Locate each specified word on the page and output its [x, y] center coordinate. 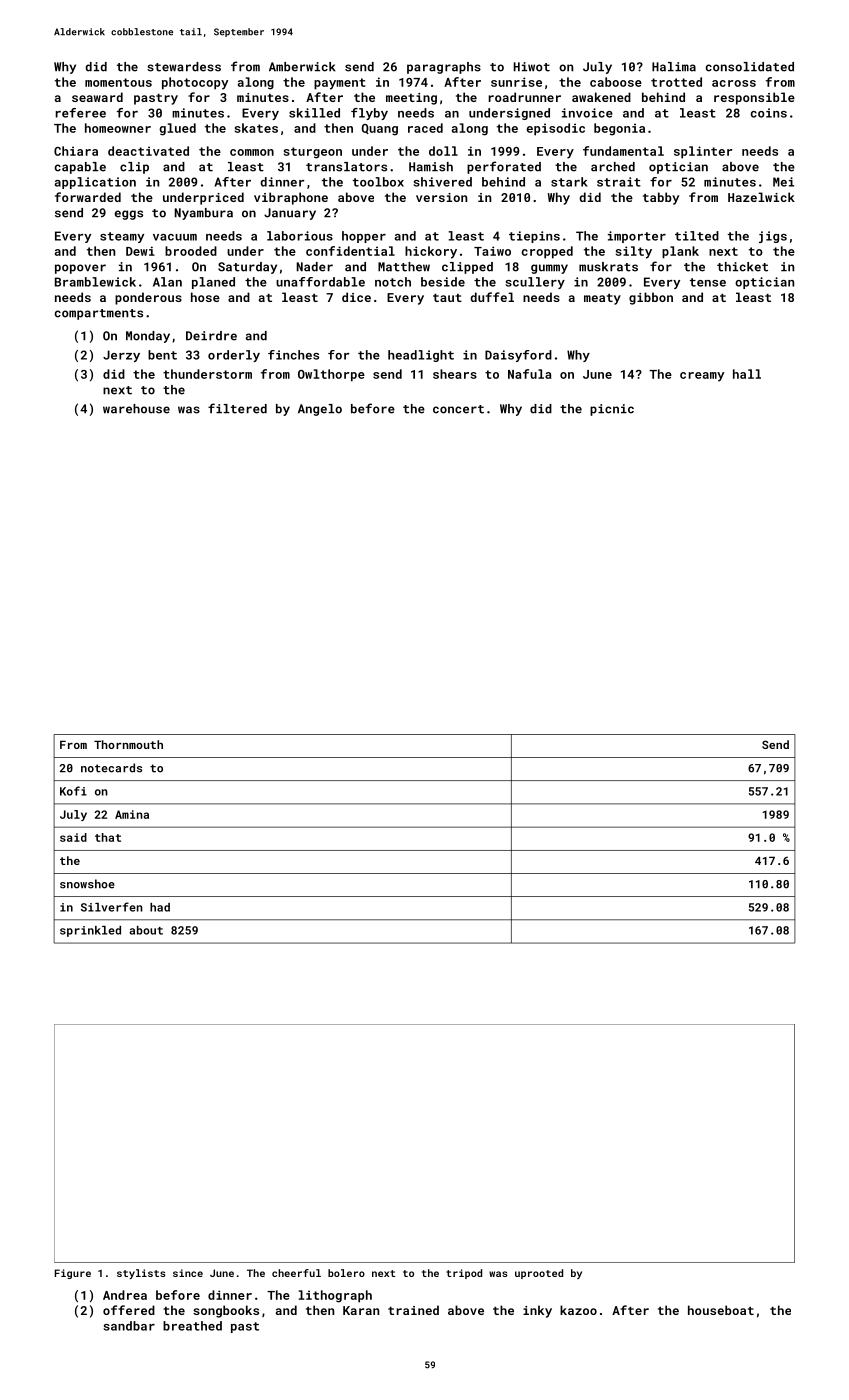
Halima [674, 67]
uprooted [539, 1274]
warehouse [136, 409]
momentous [118, 82]
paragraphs [444, 68]
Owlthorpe [331, 375]
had [160, 907]
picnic [612, 410]
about [146, 930]
